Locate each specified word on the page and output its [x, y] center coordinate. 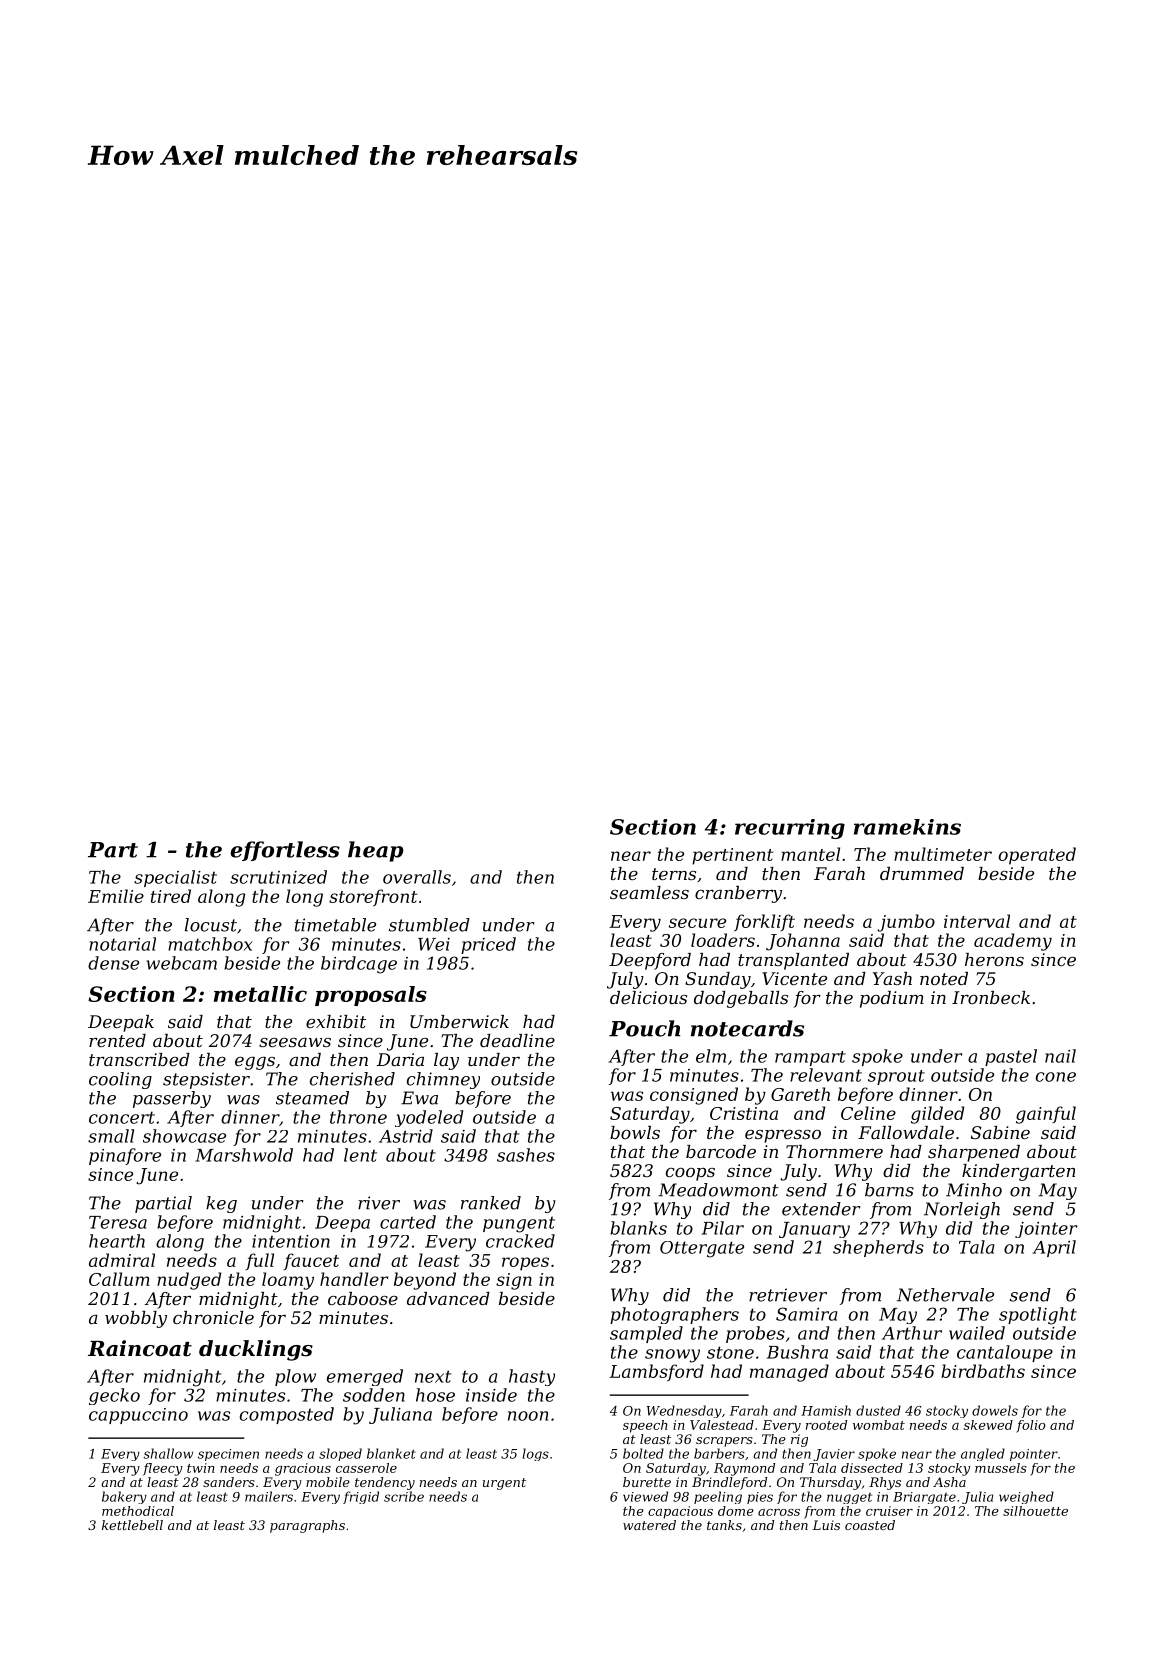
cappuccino [138, 1416]
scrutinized [278, 877]
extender [821, 1209]
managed [789, 1373]
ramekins [907, 827]
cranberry [738, 894]
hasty [532, 1377]
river [379, 1203]
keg [221, 1204]
